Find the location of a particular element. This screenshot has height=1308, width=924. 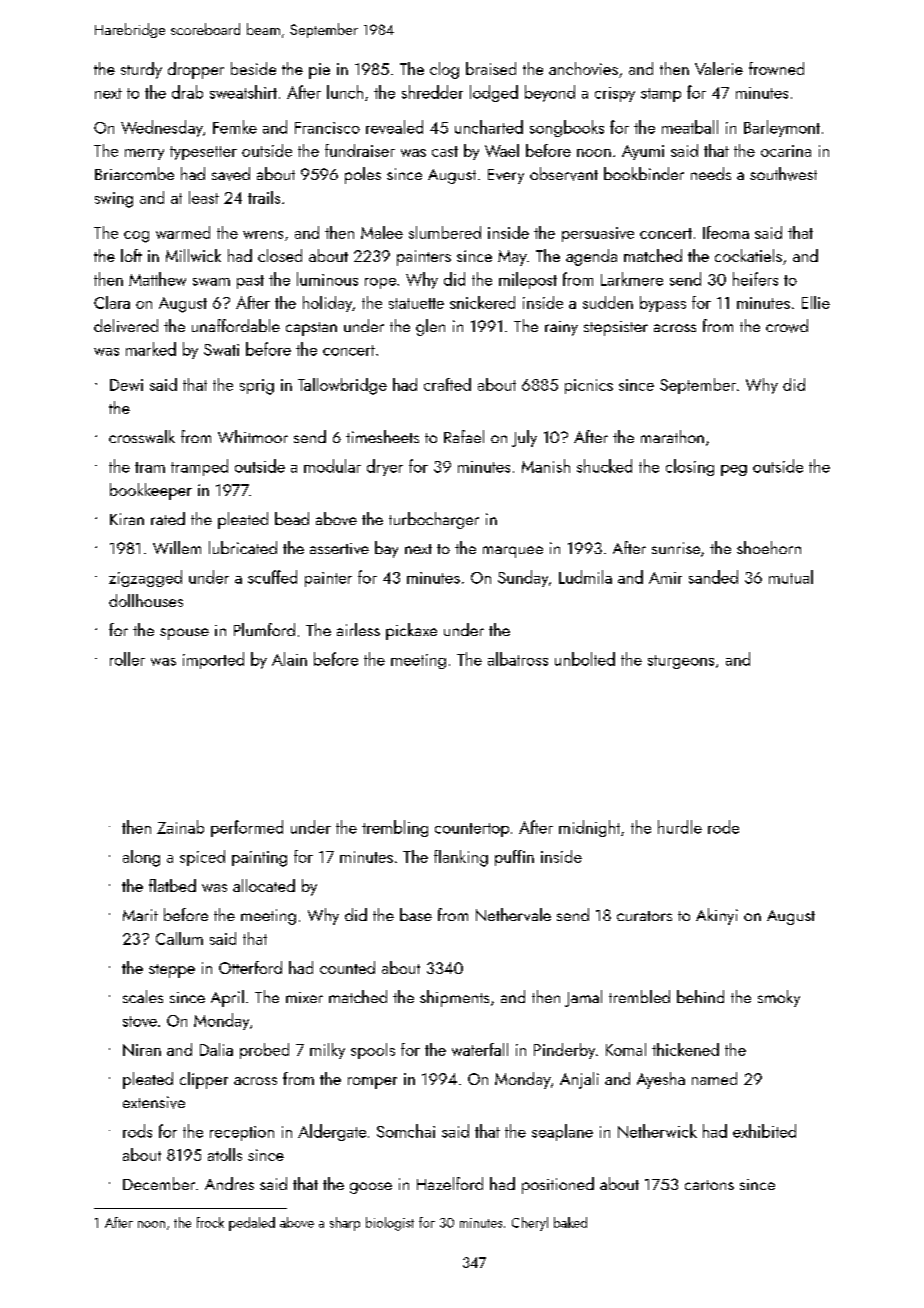

Larkmere is located at coordinates (632, 279).
